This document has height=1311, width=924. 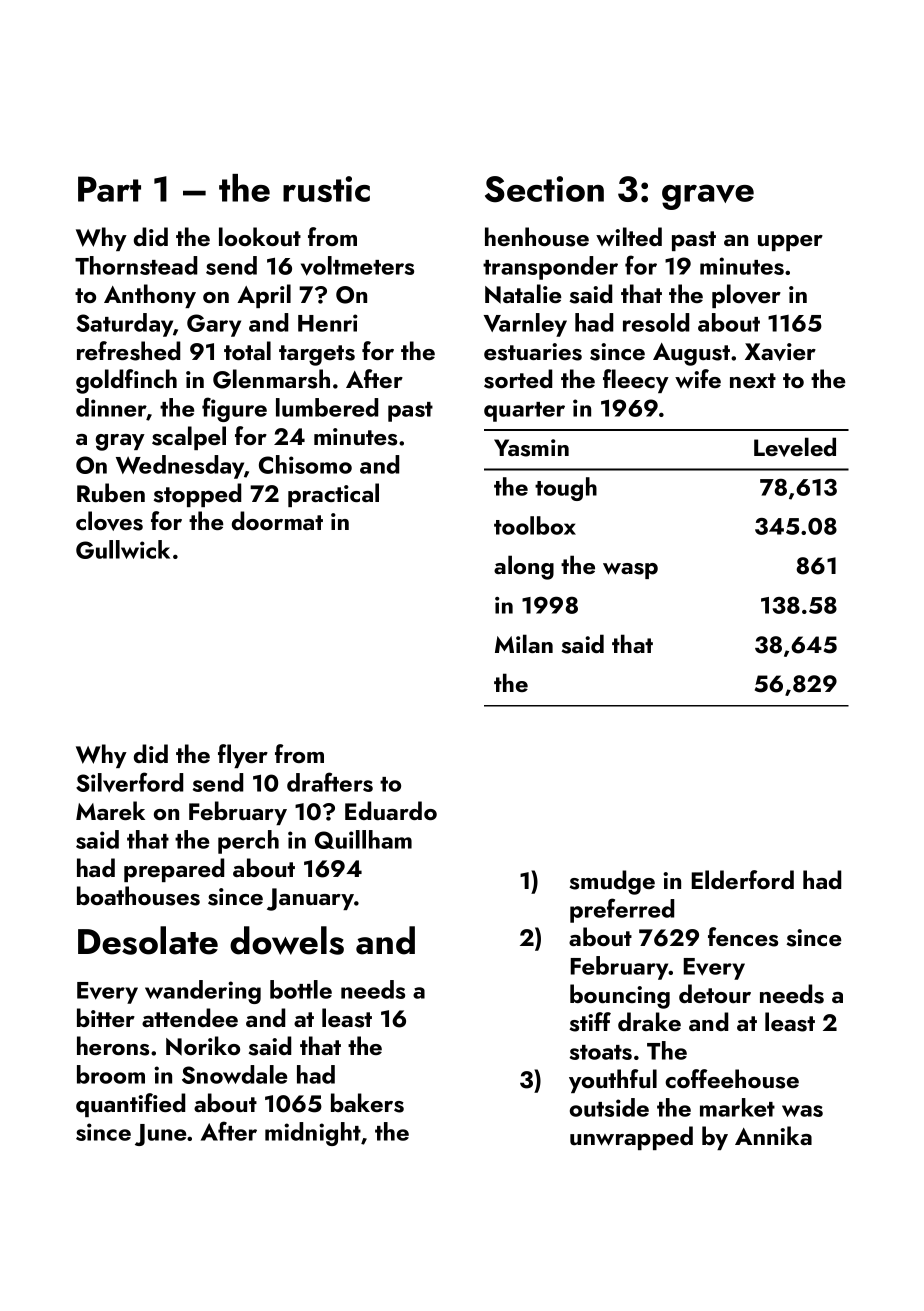 What do you see at coordinates (160, 1135) in the document?
I see `June` at bounding box center [160, 1135].
